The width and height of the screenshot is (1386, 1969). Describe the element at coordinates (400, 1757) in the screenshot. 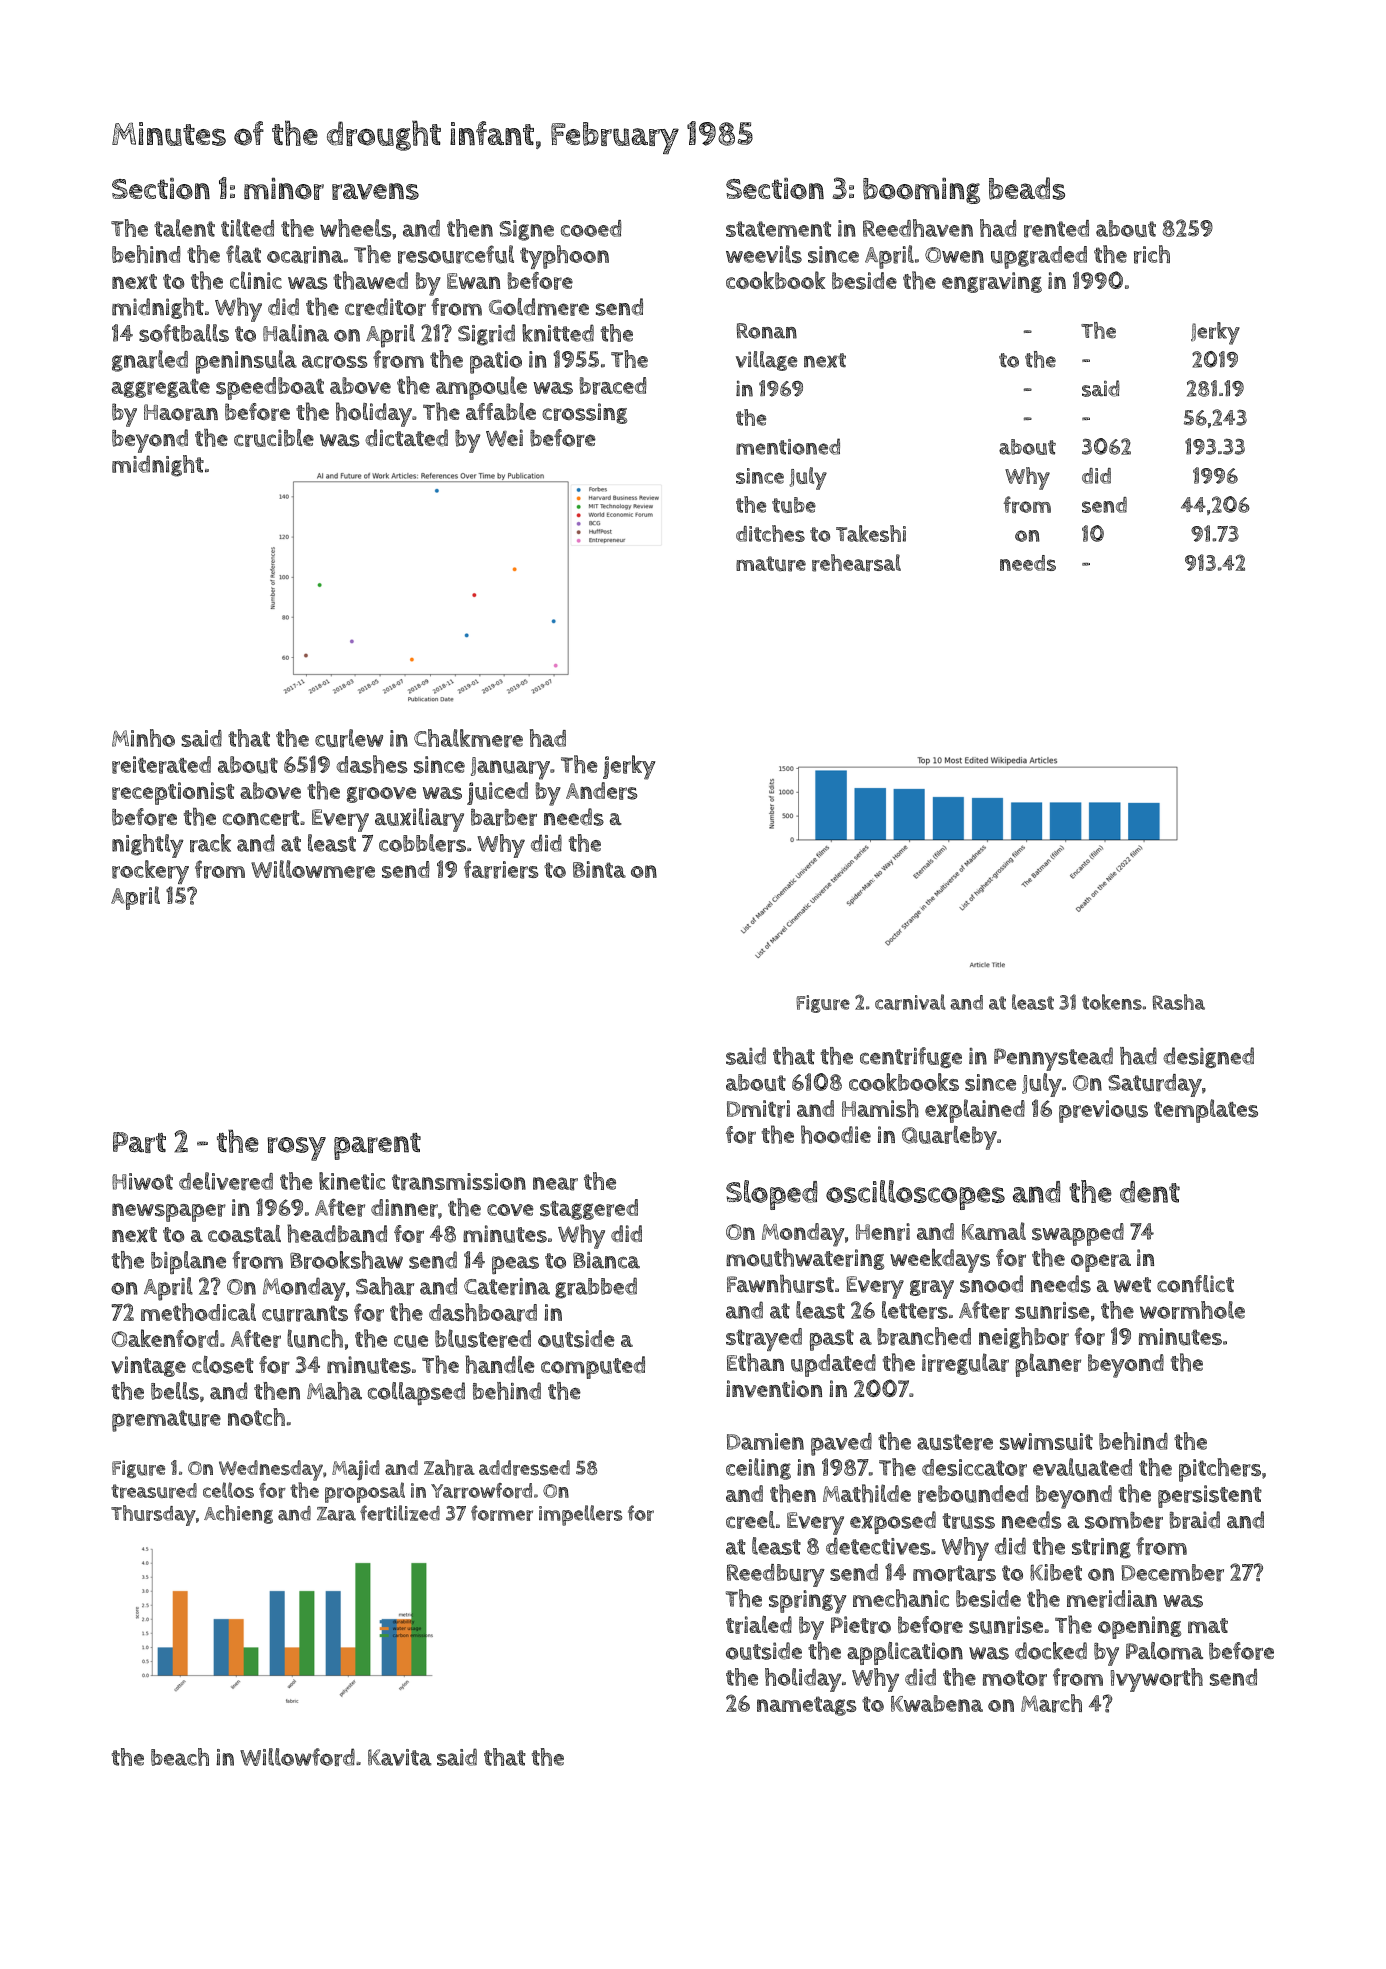

I see `Kavita` at that location.
